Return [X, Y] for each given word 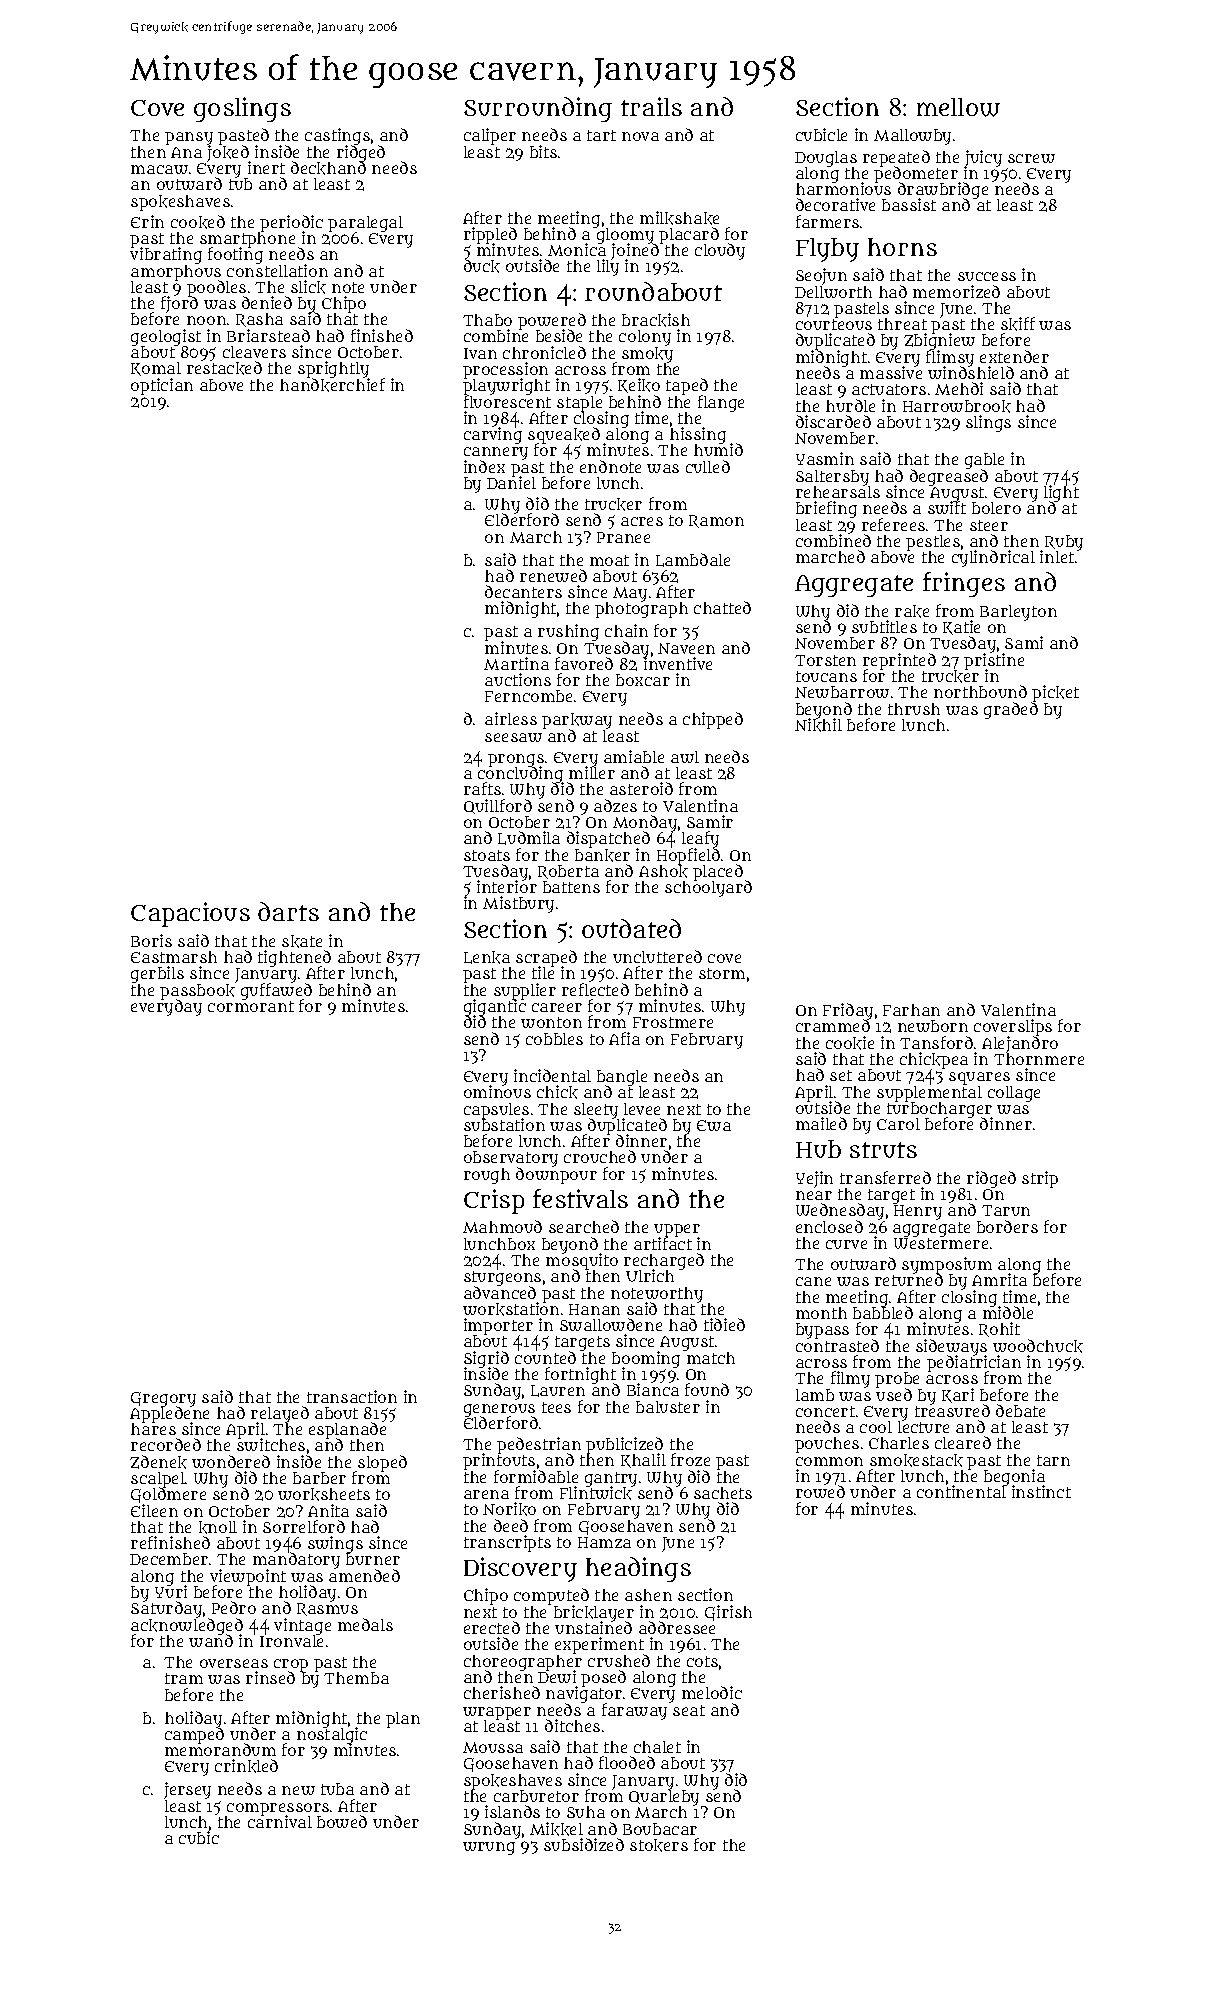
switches [271, 1445]
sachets [723, 1493]
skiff [1018, 324]
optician [162, 386]
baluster [668, 1407]
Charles [899, 1443]
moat [609, 560]
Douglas [826, 159]
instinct [1041, 1492]
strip [1040, 1179]
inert [266, 167]
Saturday [166, 1610]
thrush [914, 709]
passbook [197, 992]
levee [642, 1109]
